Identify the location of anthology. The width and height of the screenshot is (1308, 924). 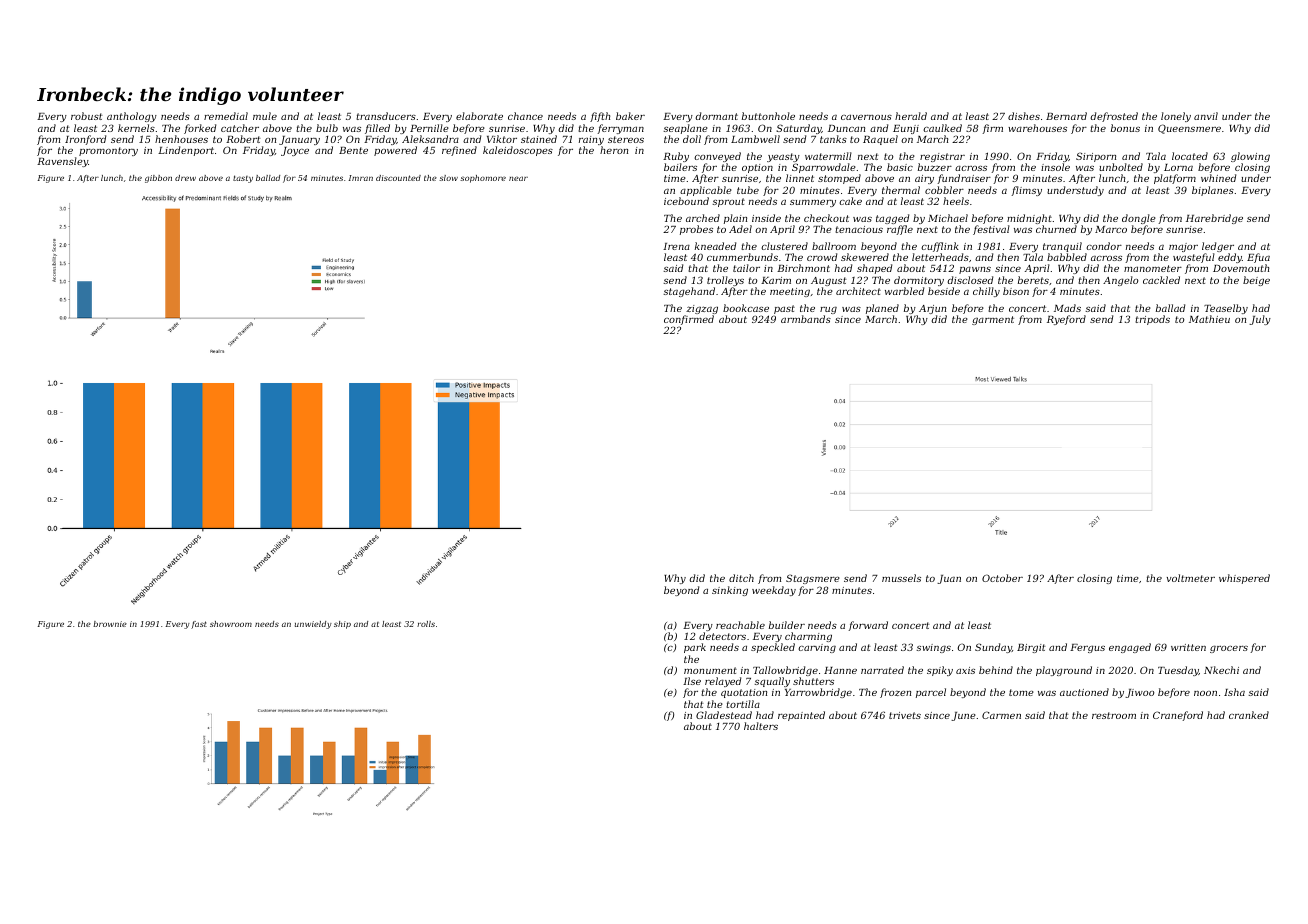
(132, 117).
